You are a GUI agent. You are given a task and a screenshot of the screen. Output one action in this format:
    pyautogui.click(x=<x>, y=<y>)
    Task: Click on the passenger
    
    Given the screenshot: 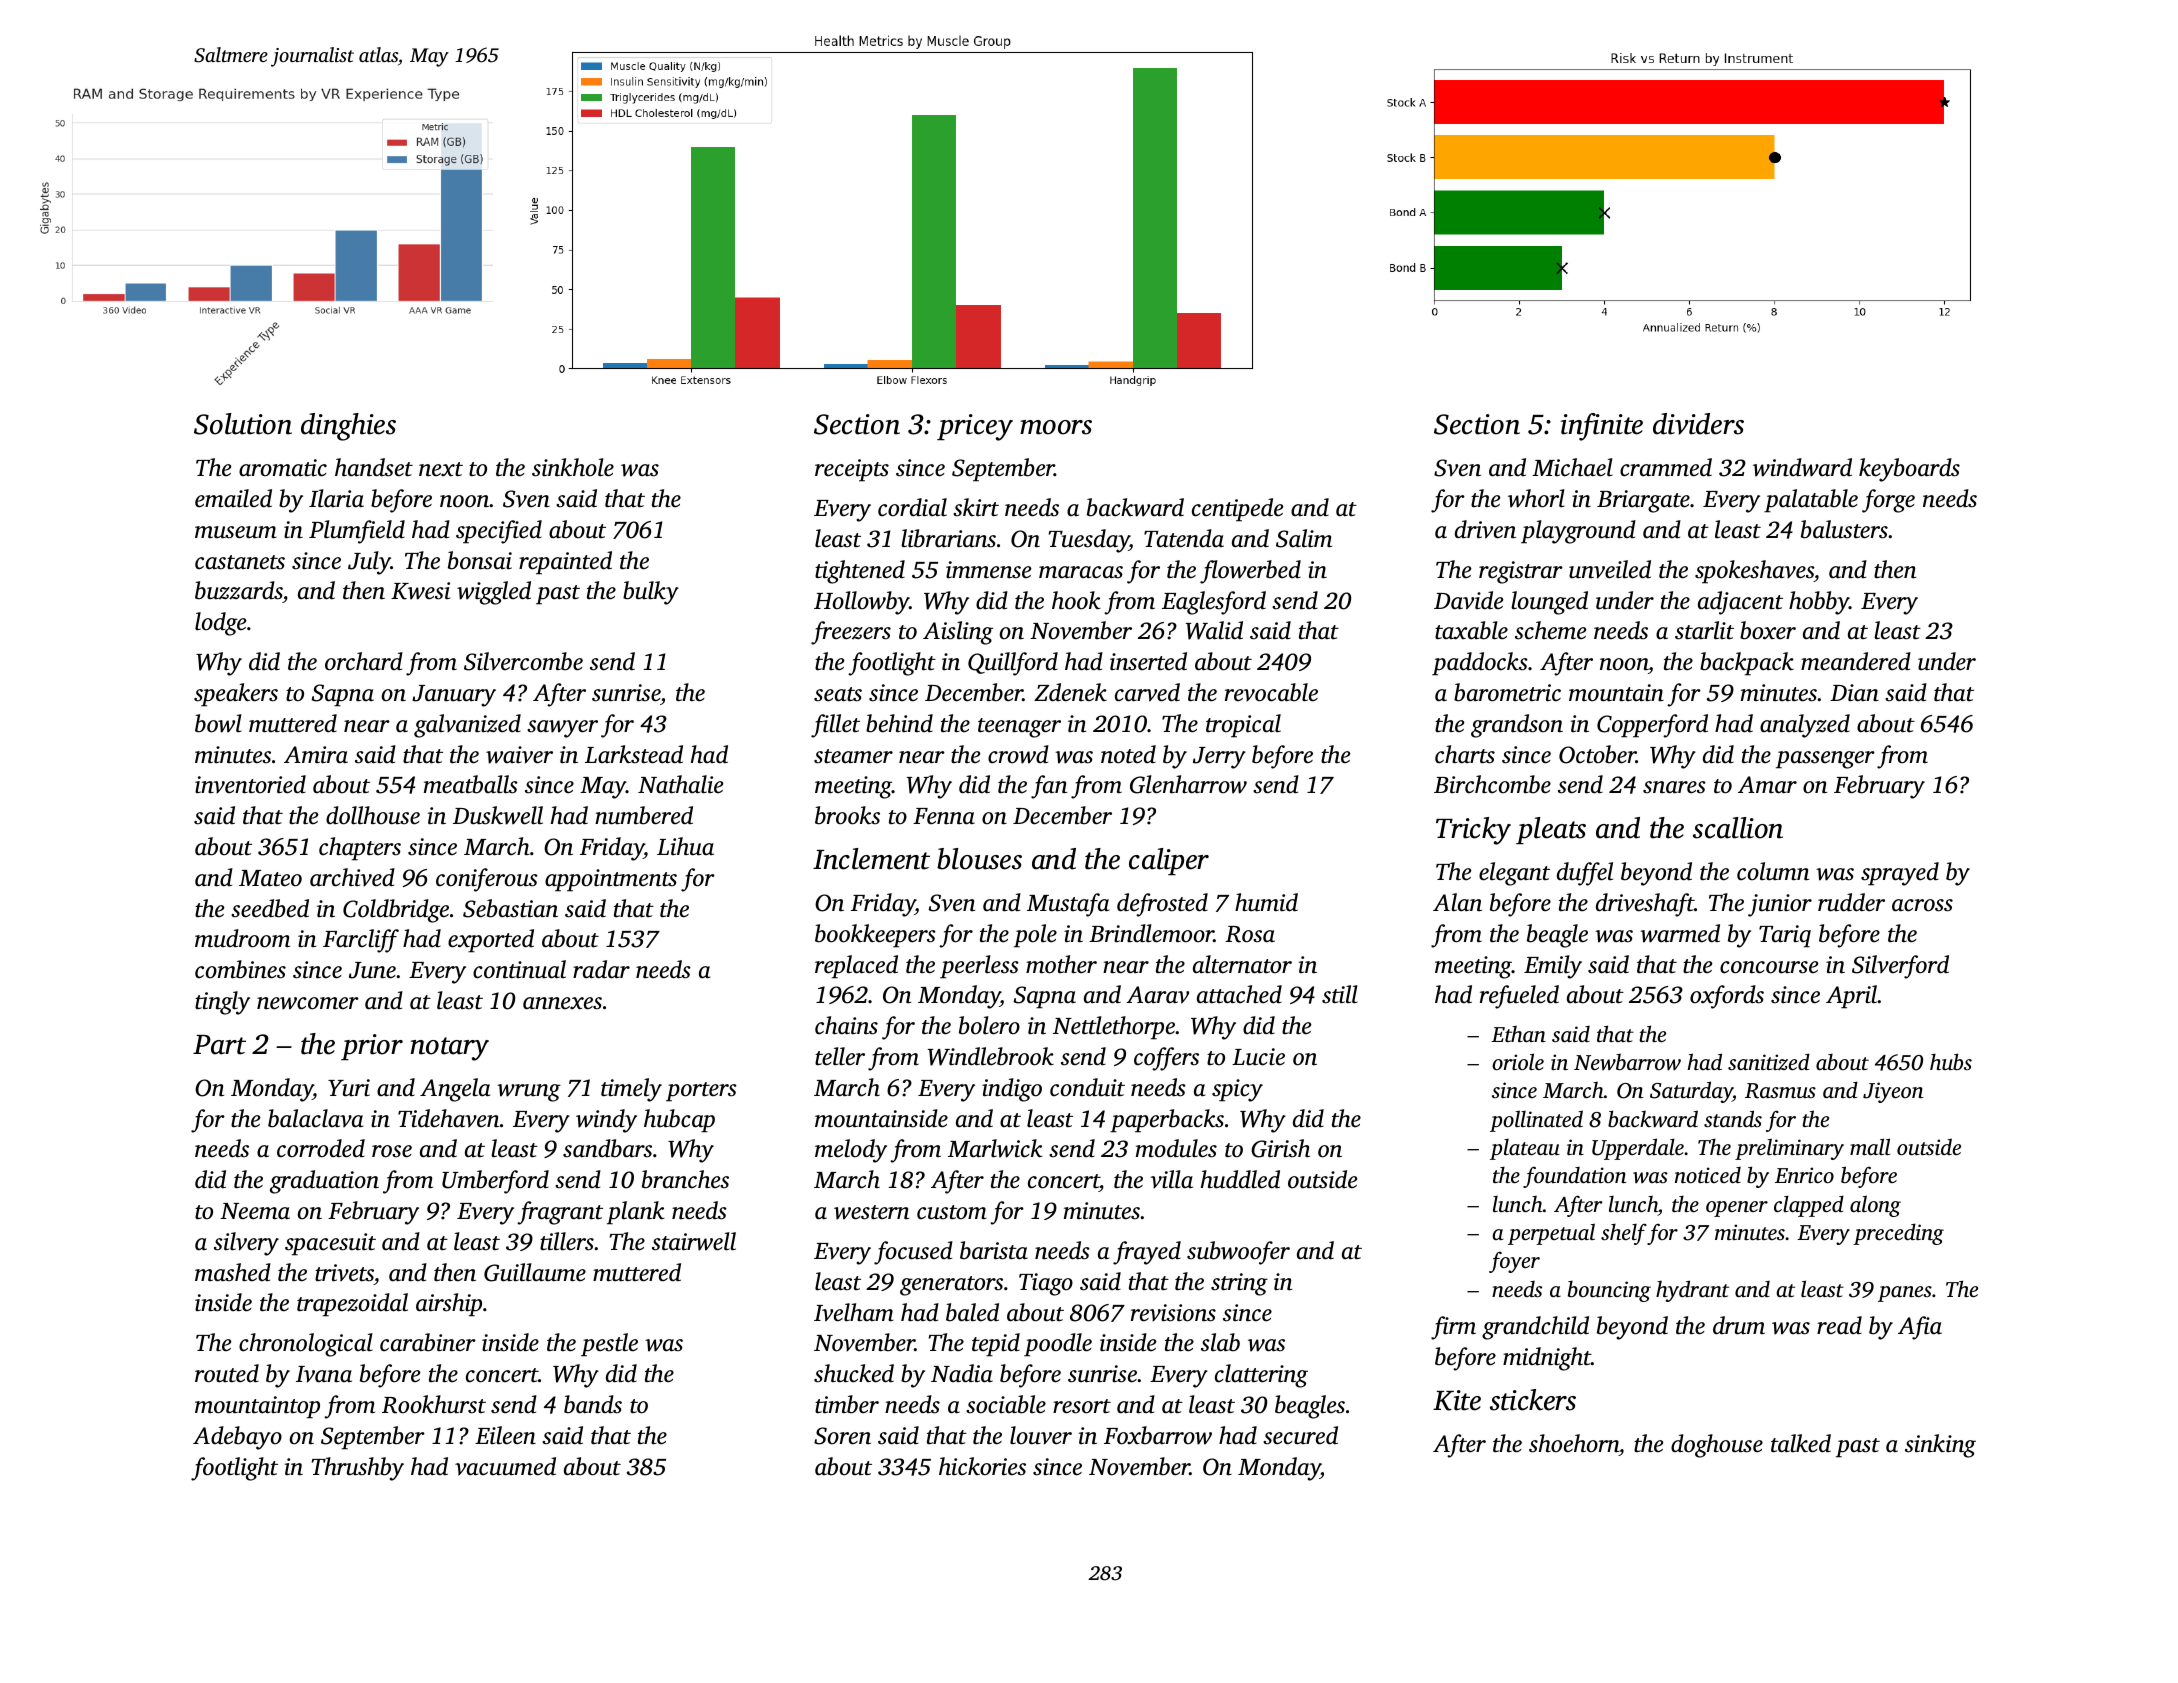 What is the action you would take?
    pyautogui.click(x=1825, y=760)
